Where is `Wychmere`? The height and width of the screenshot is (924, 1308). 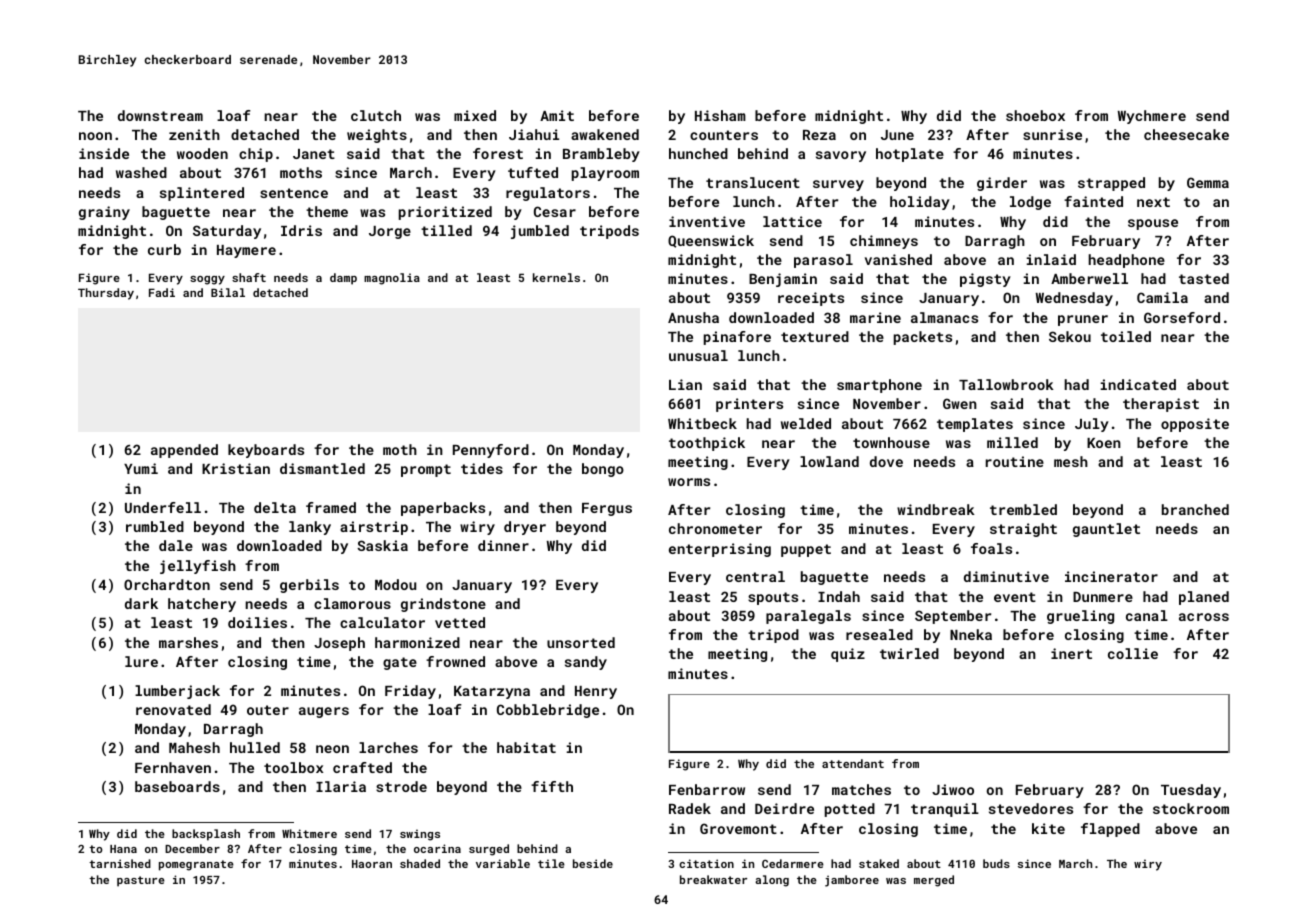 Wychmere is located at coordinates (1152, 117).
